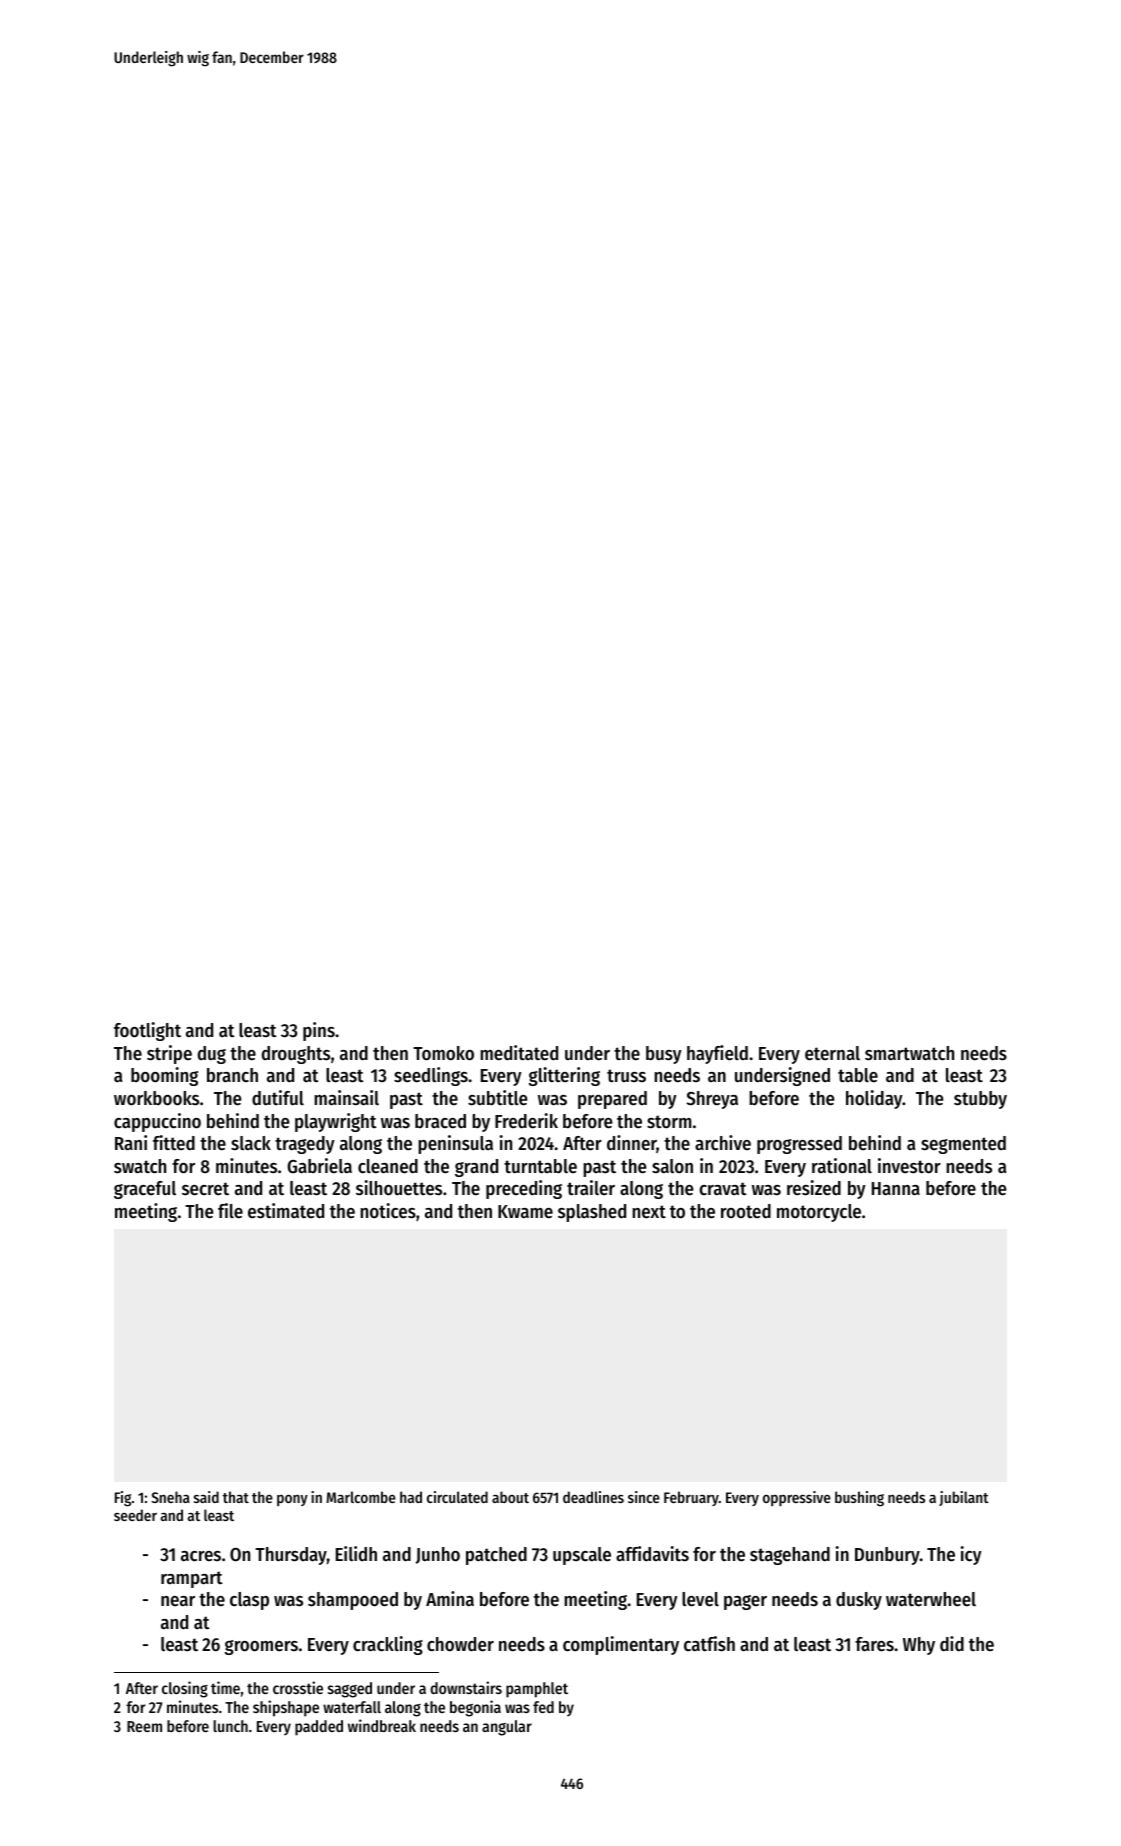  What do you see at coordinates (232, 1075) in the image?
I see `branch` at bounding box center [232, 1075].
